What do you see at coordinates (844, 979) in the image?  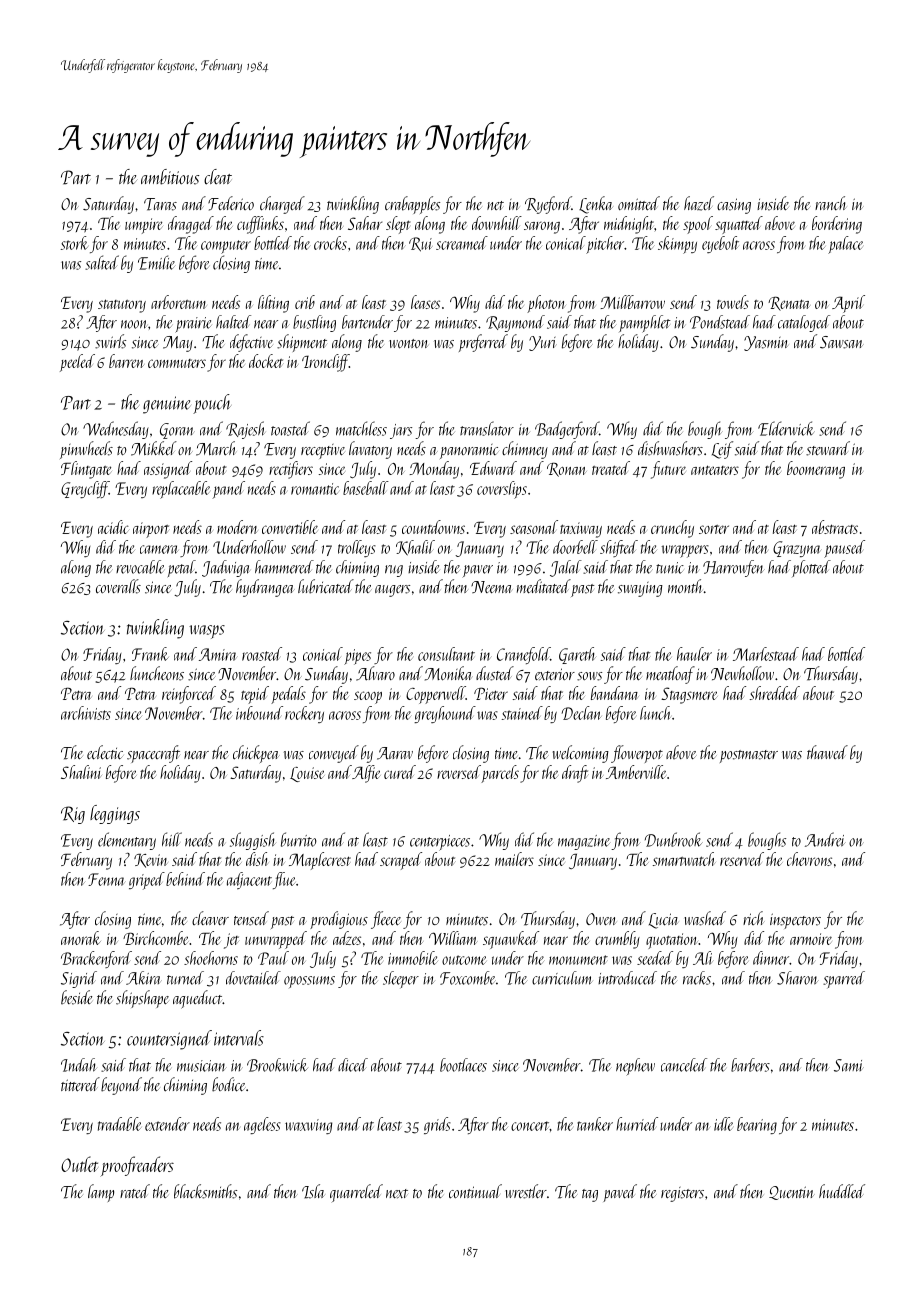 I see `sparred` at bounding box center [844, 979].
